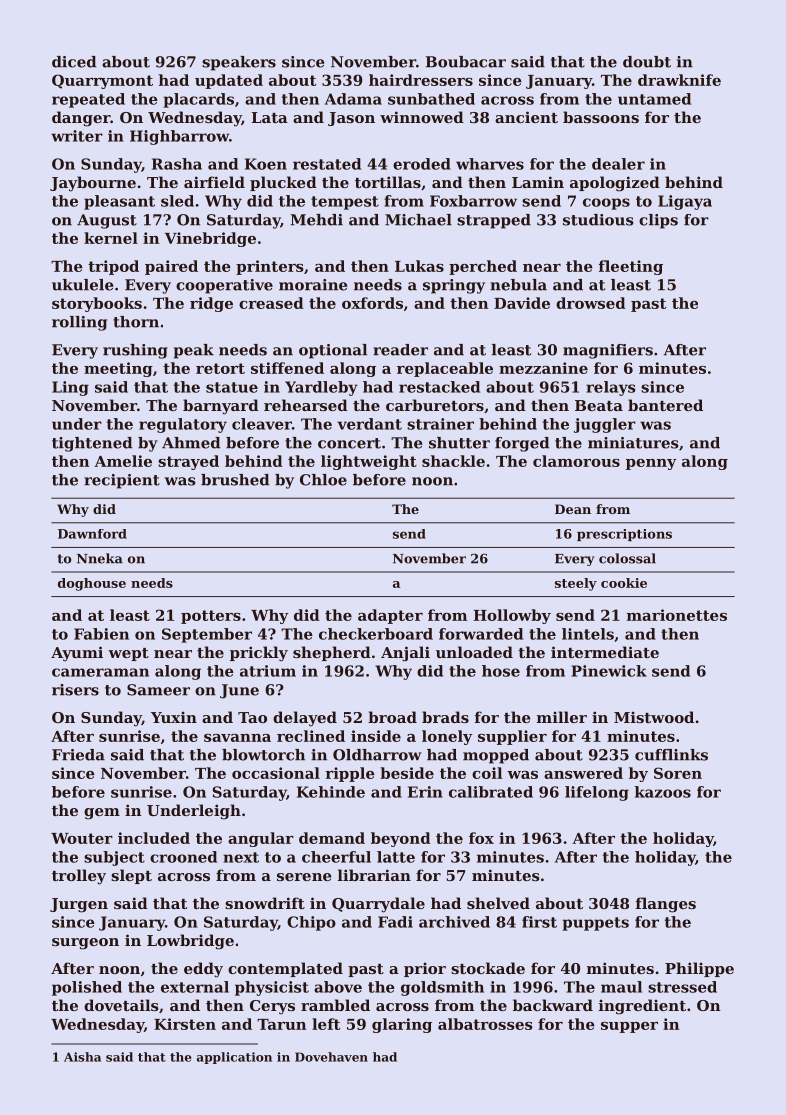  I want to click on placards, so click(199, 100).
